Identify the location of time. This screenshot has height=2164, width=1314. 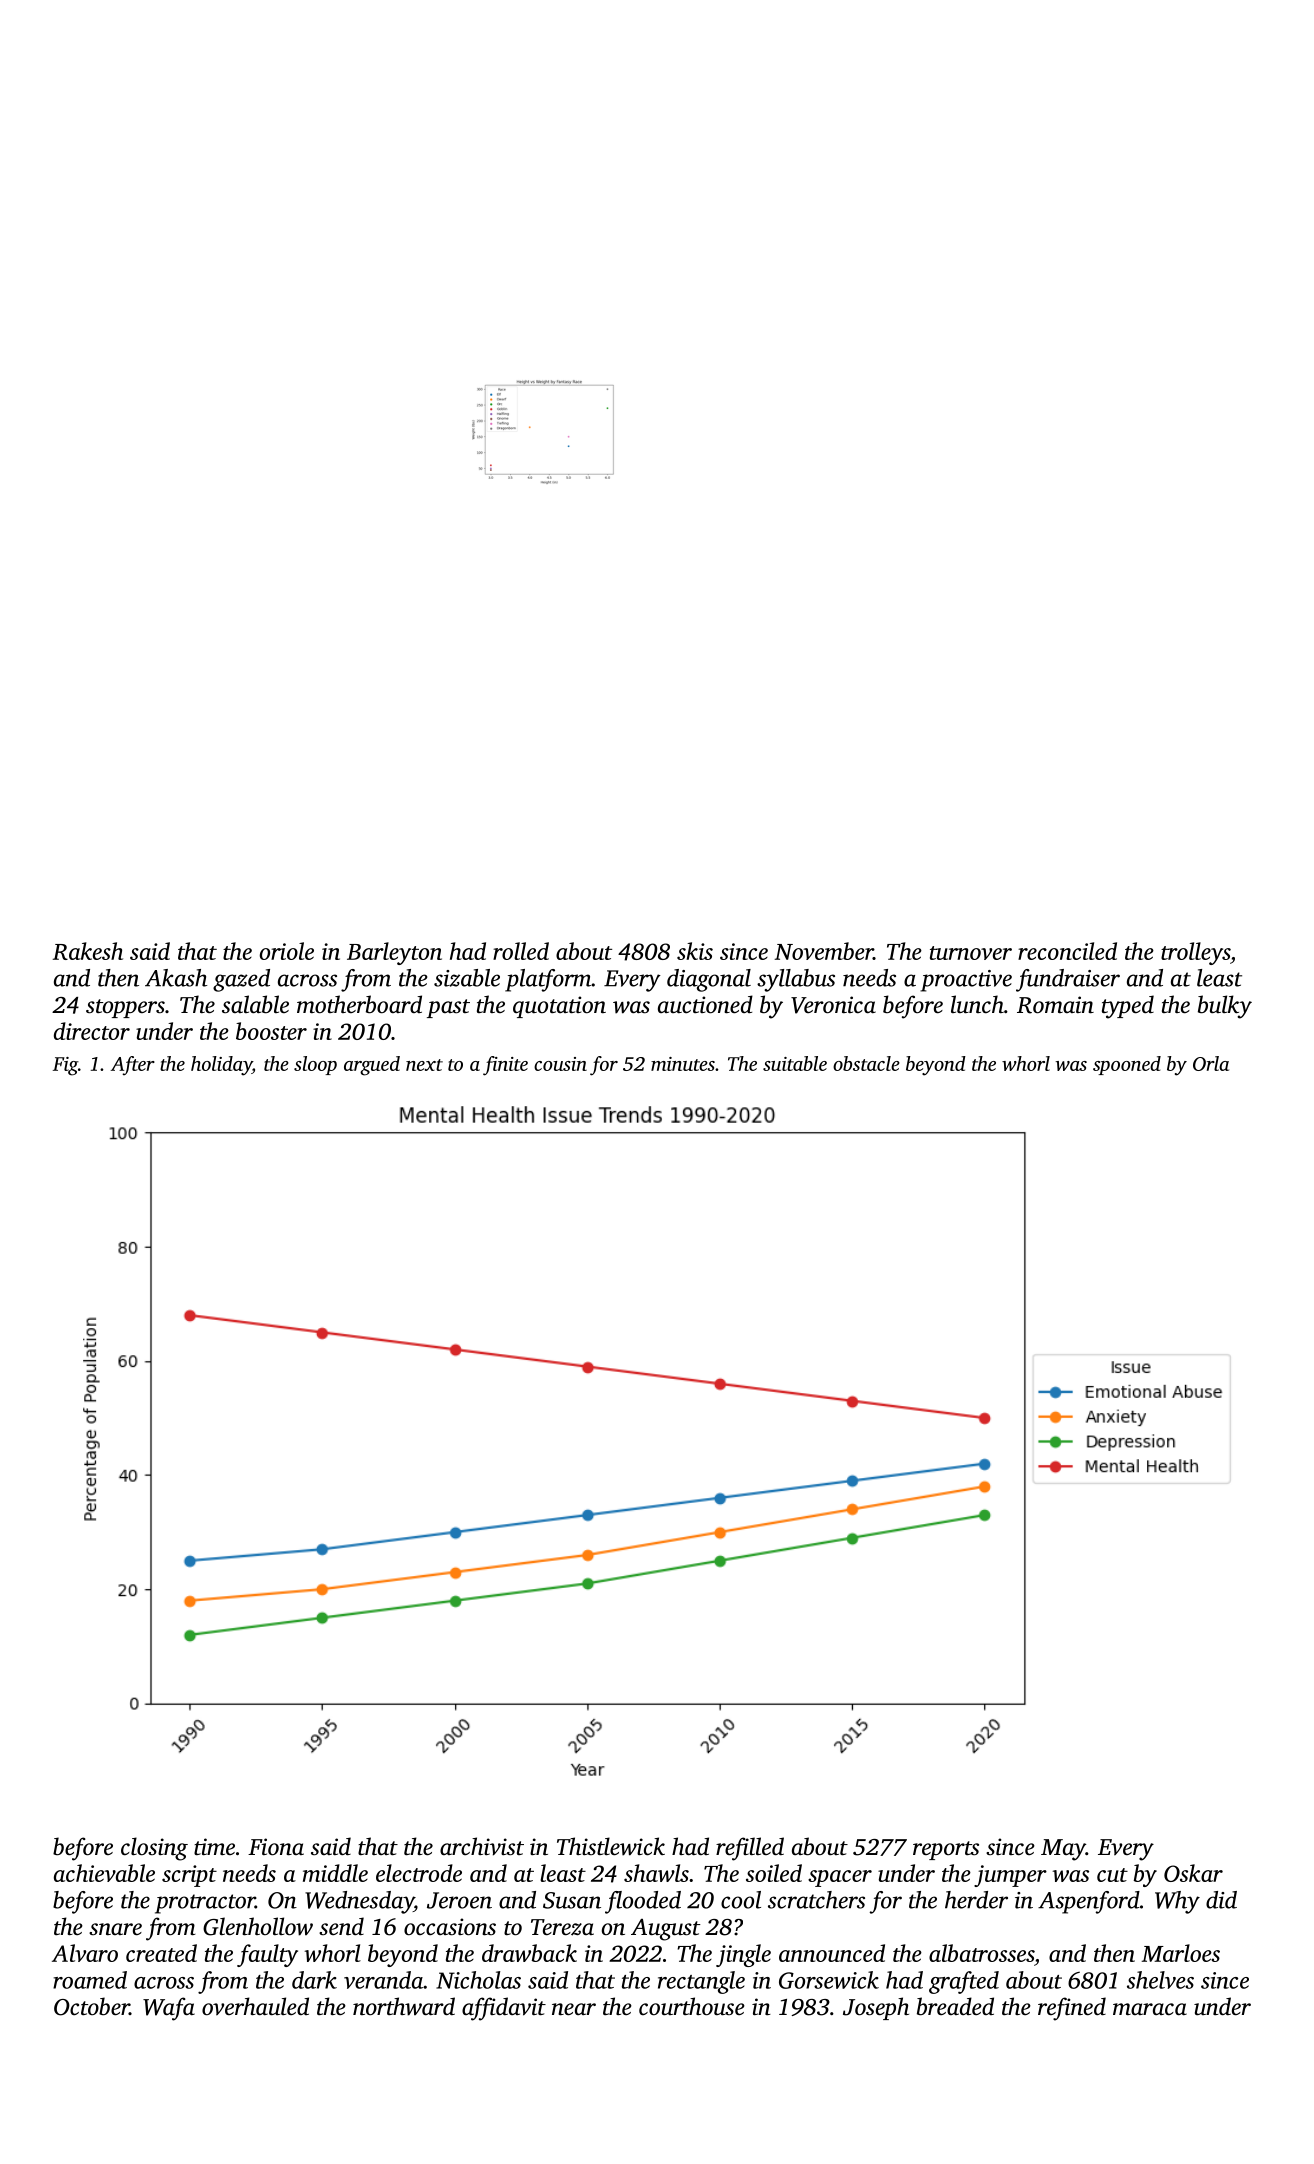
(214, 1847).
